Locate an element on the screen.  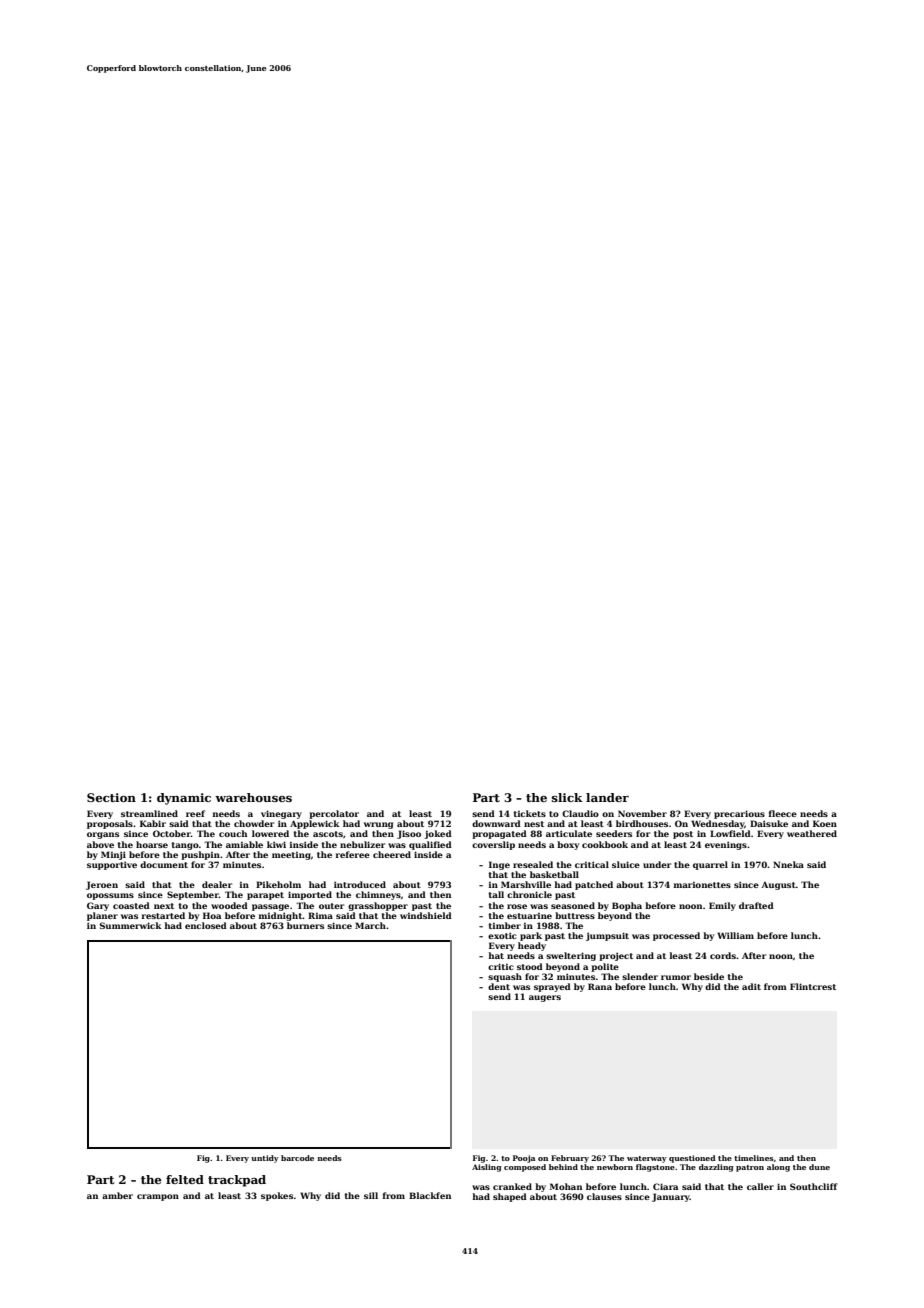
warehouses is located at coordinates (253, 797).
